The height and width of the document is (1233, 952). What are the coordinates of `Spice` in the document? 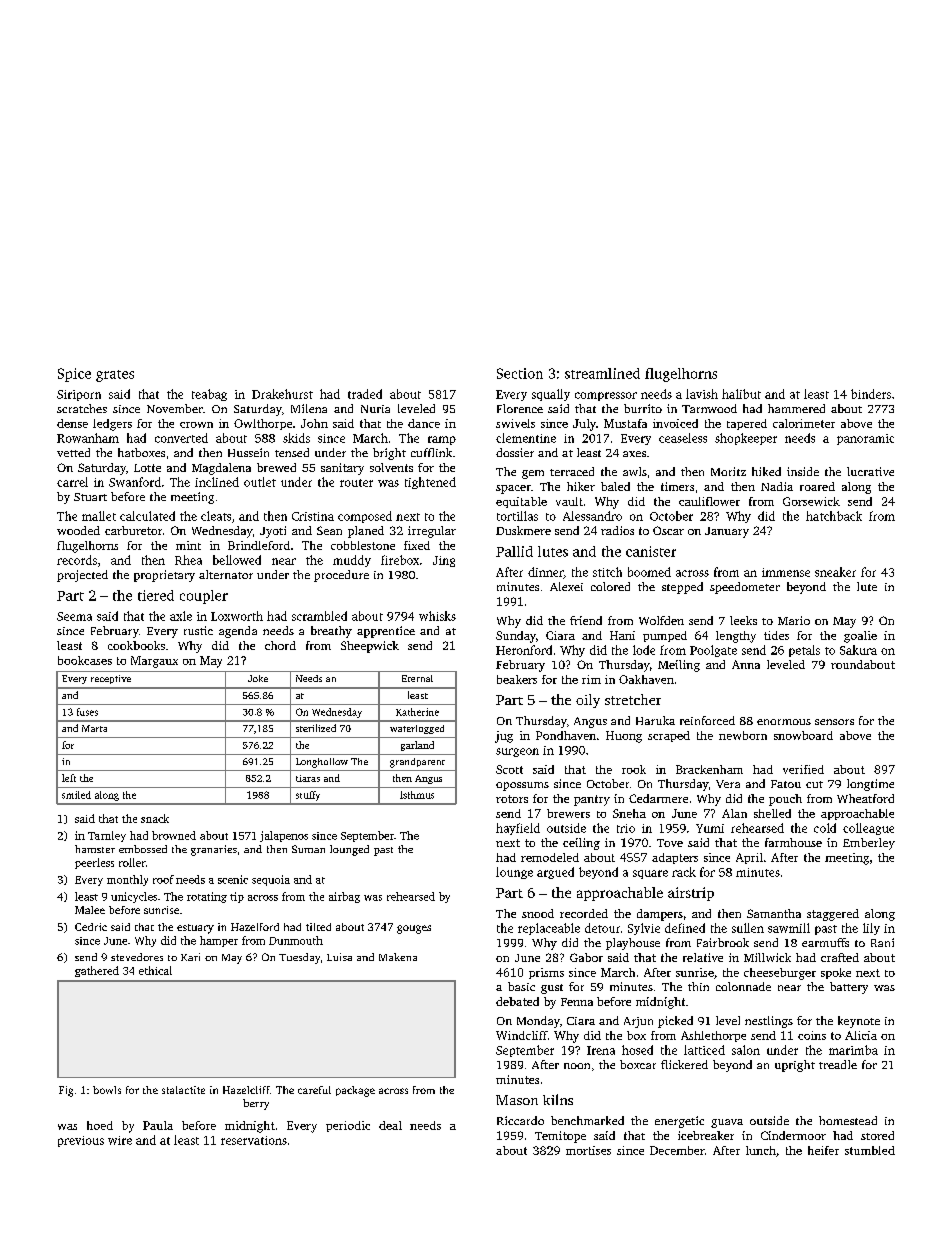 It's located at (74, 375).
